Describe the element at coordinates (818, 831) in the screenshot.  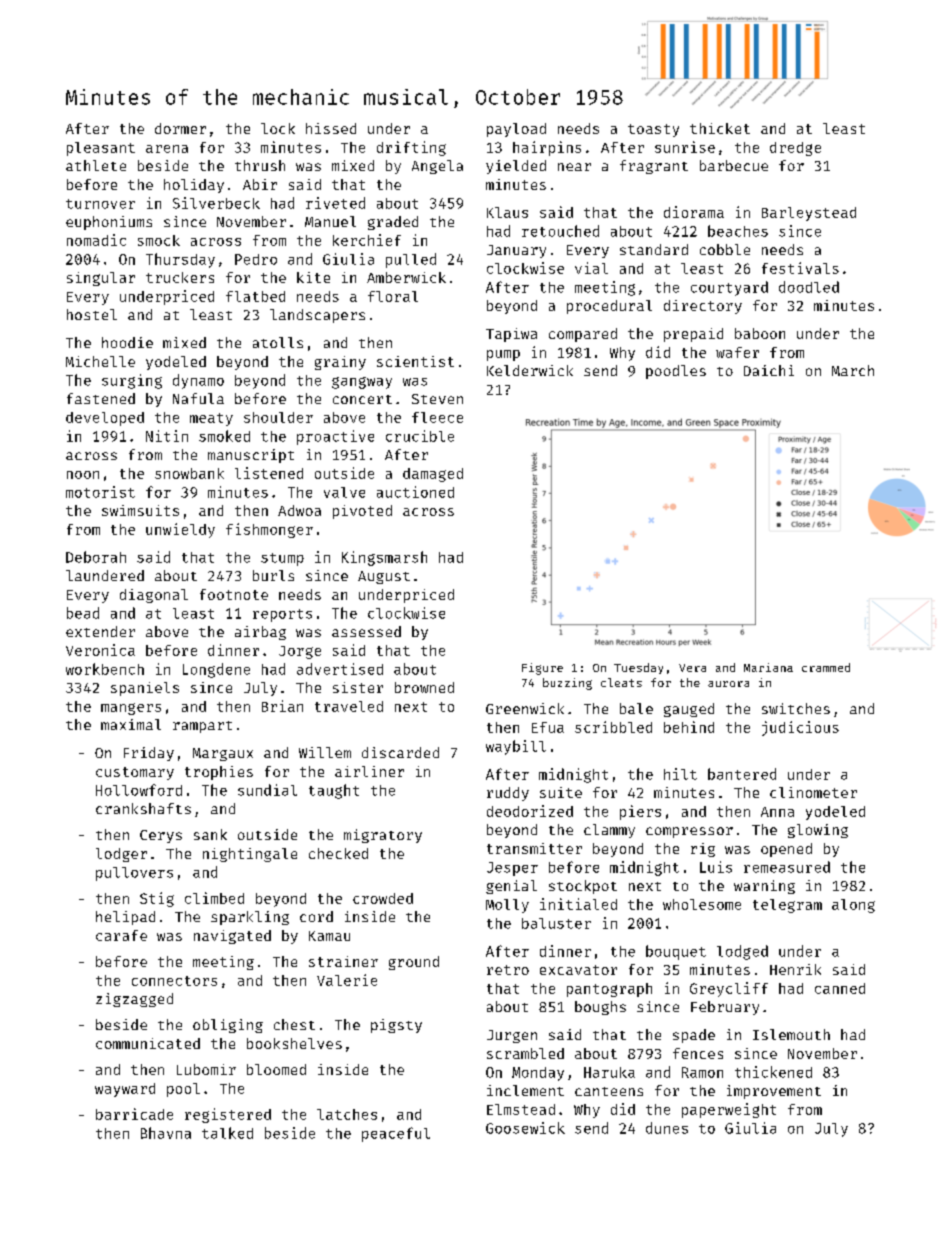
I see `glowing` at that location.
